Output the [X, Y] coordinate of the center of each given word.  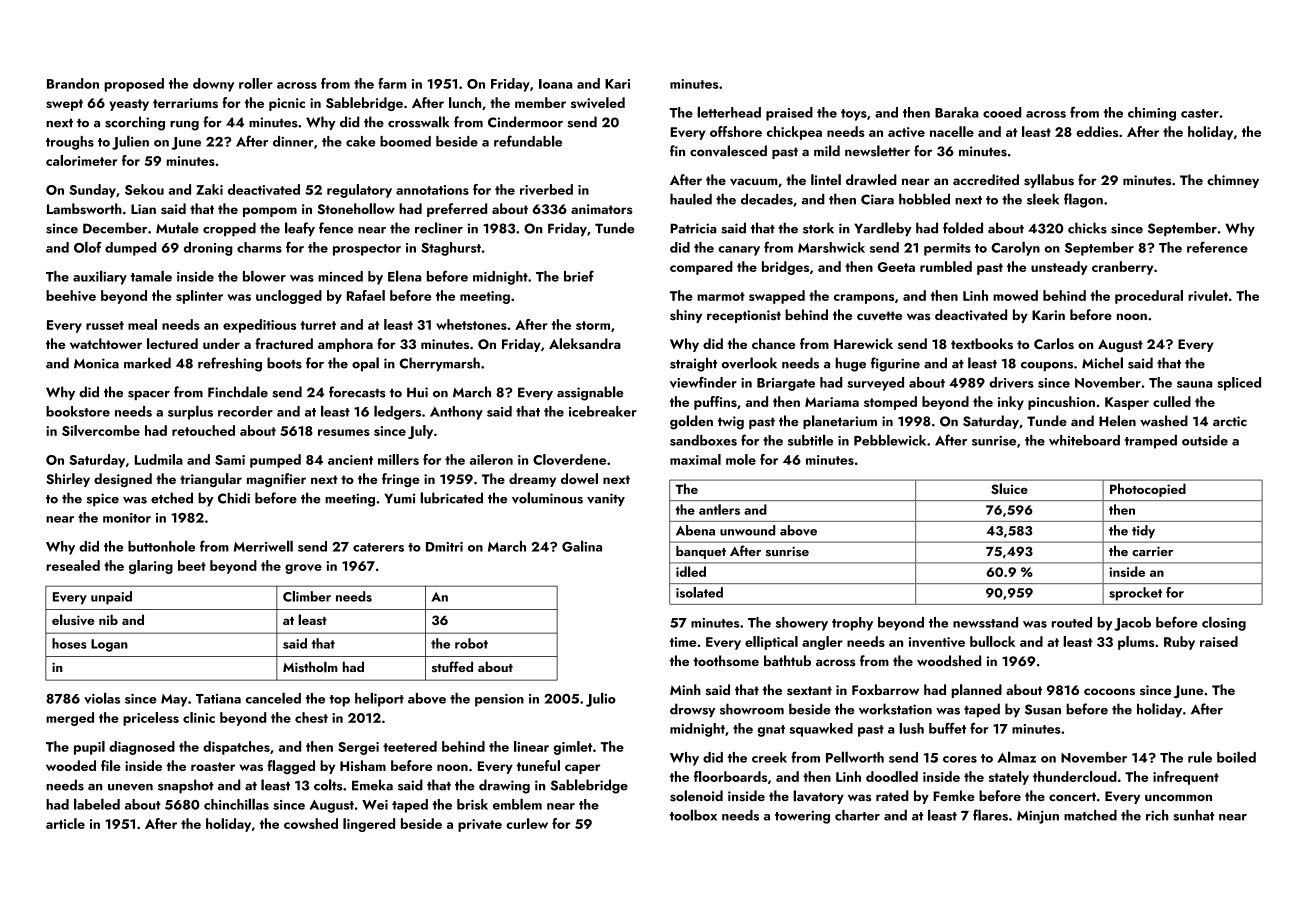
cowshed [311, 823]
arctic [1230, 421]
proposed [134, 85]
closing [1224, 623]
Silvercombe [101, 430]
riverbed [546, 189]
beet [192, 565]
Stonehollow [356, 209]
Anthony [456, 413]
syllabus [1049, 181]
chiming [1152, 114]
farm [392, 83]
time [683, 642]
